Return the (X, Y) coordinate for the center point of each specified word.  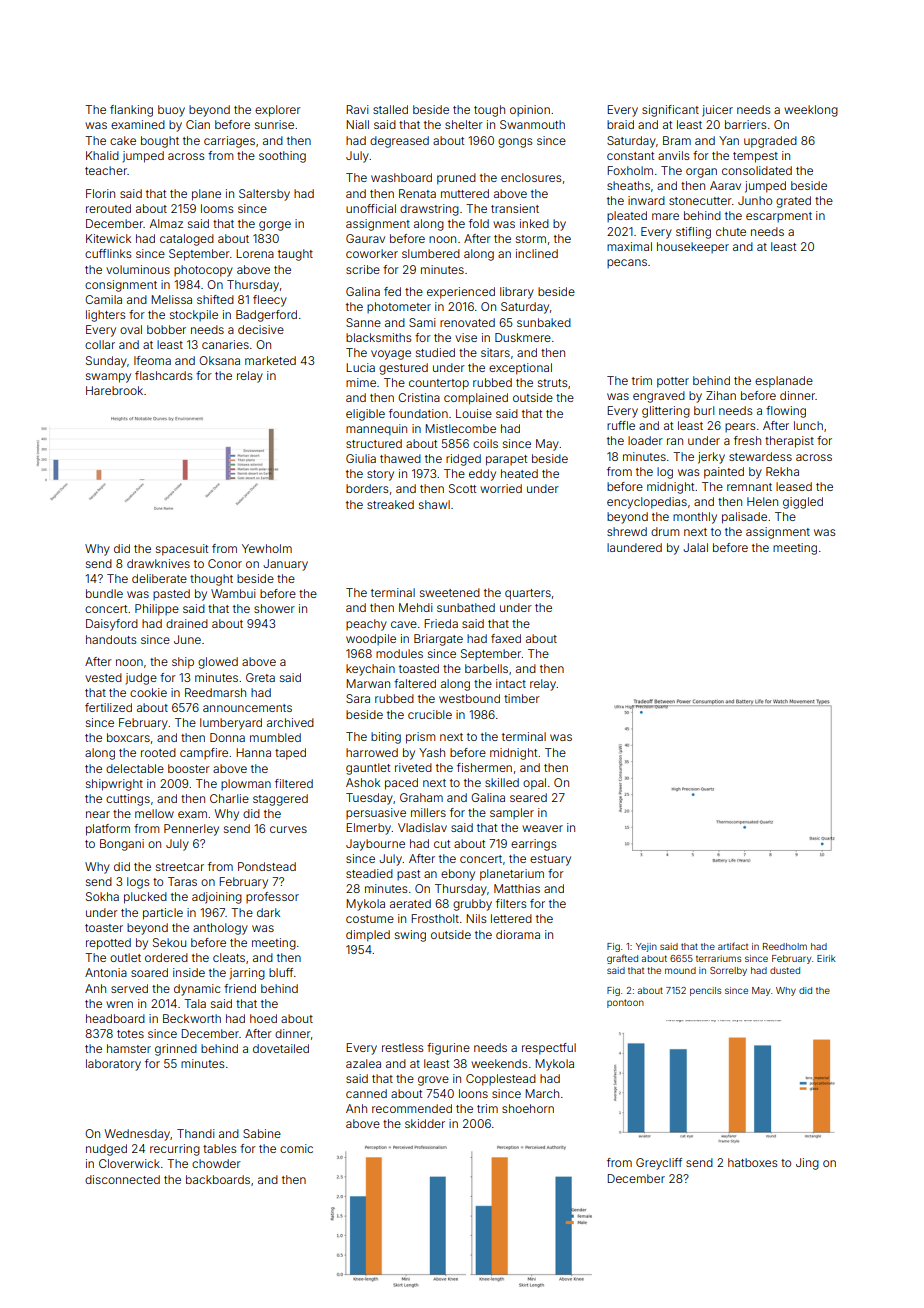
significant (670, 111)
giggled (803, 503)
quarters (528, 594)
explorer (278, 111)
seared (528, 797)
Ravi (357, 109)
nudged (106, 1150)
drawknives (158, 563)
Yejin (646, 947)
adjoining (217, 898)
